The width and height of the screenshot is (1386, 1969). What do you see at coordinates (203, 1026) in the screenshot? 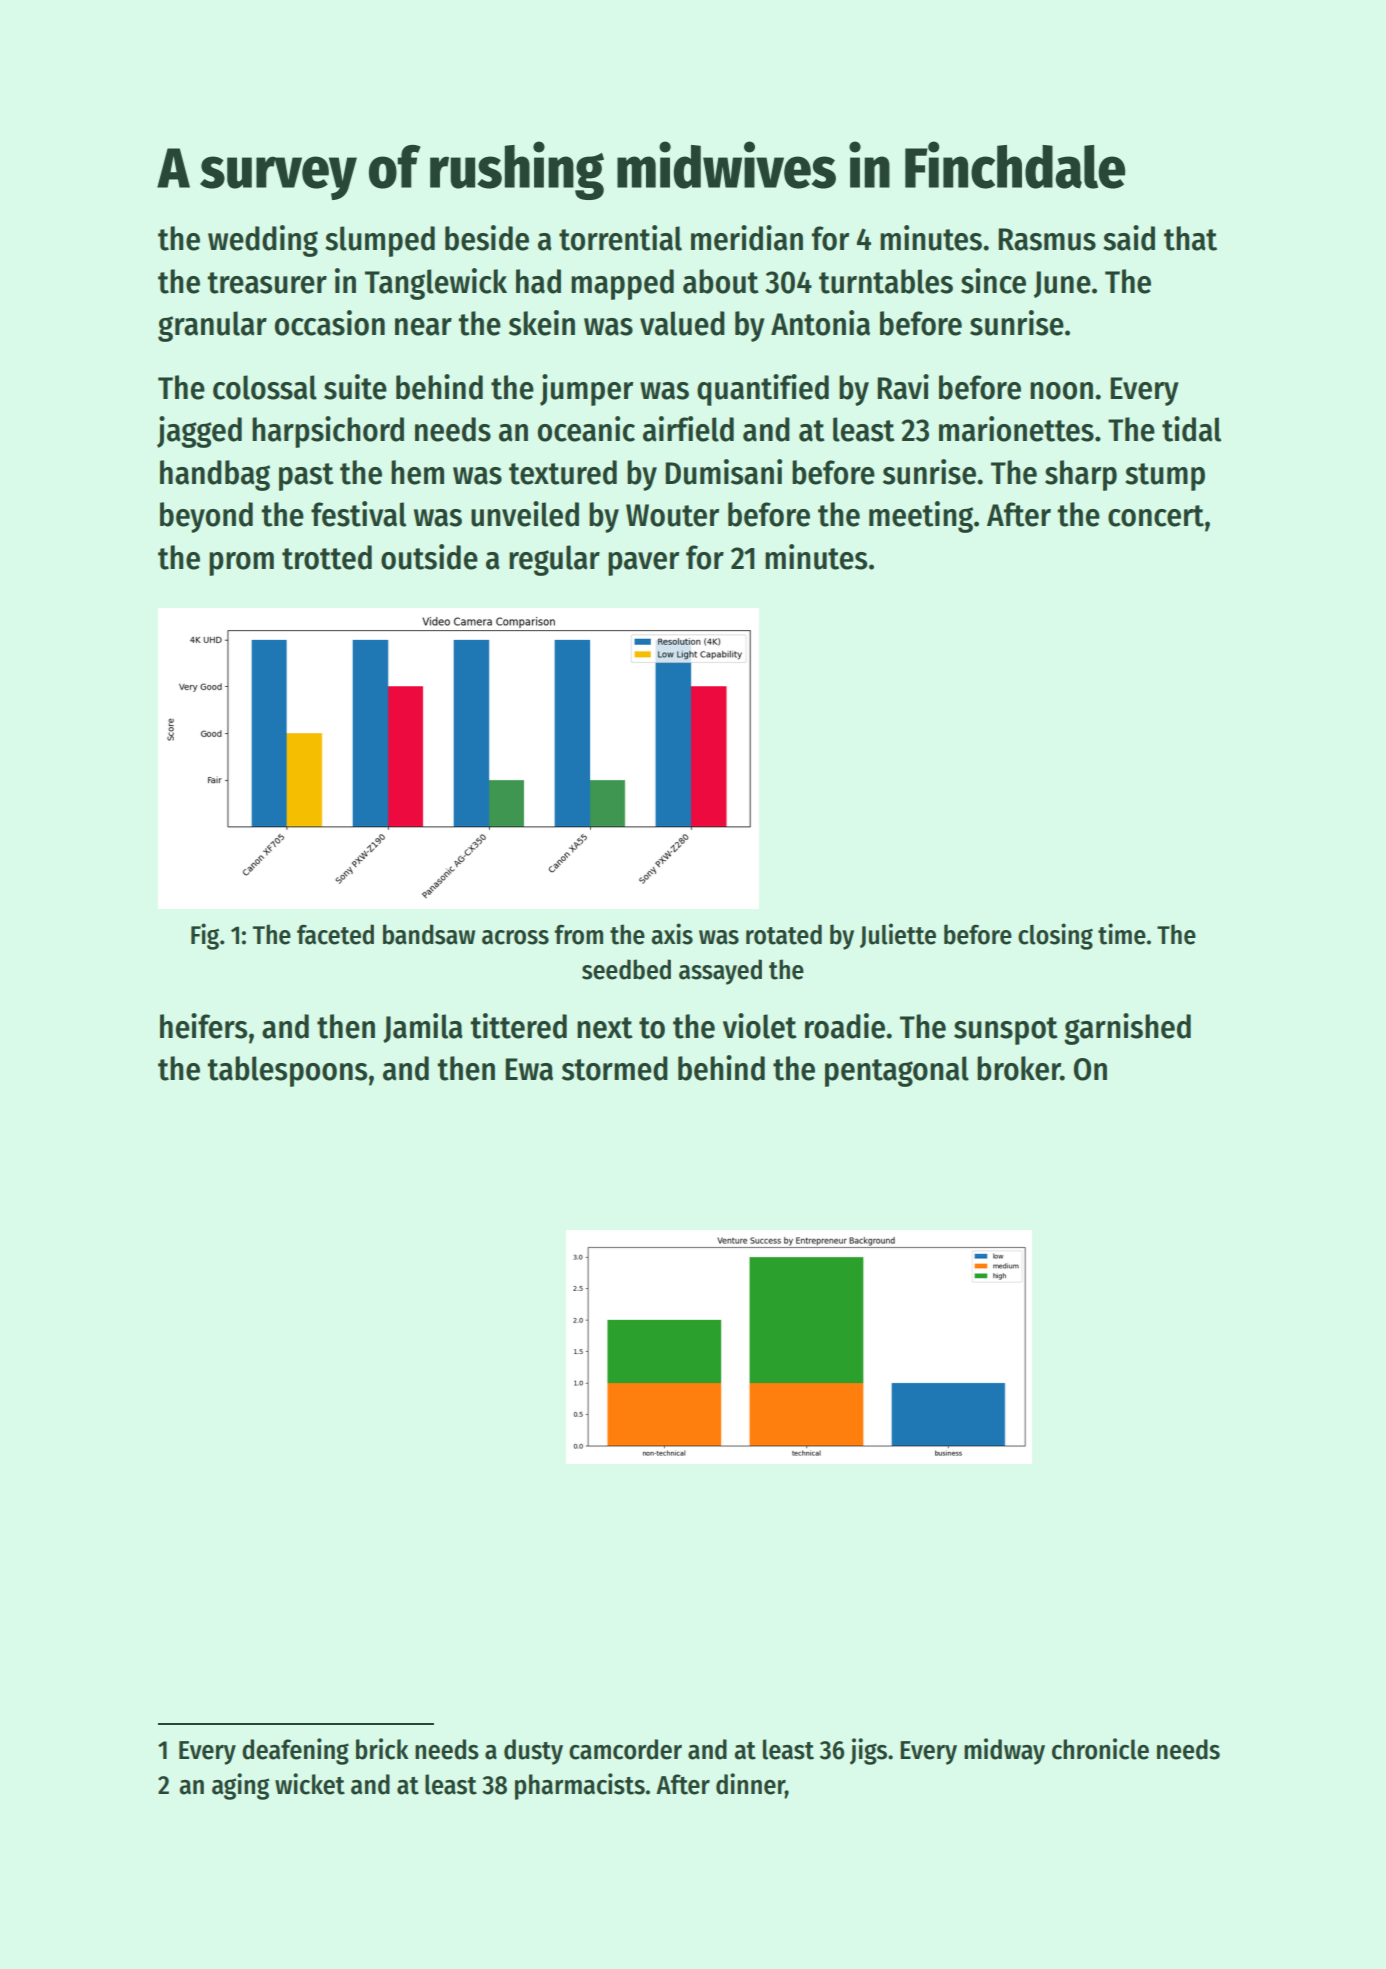
I see `heifers` at bounding box center [203, 1026].
